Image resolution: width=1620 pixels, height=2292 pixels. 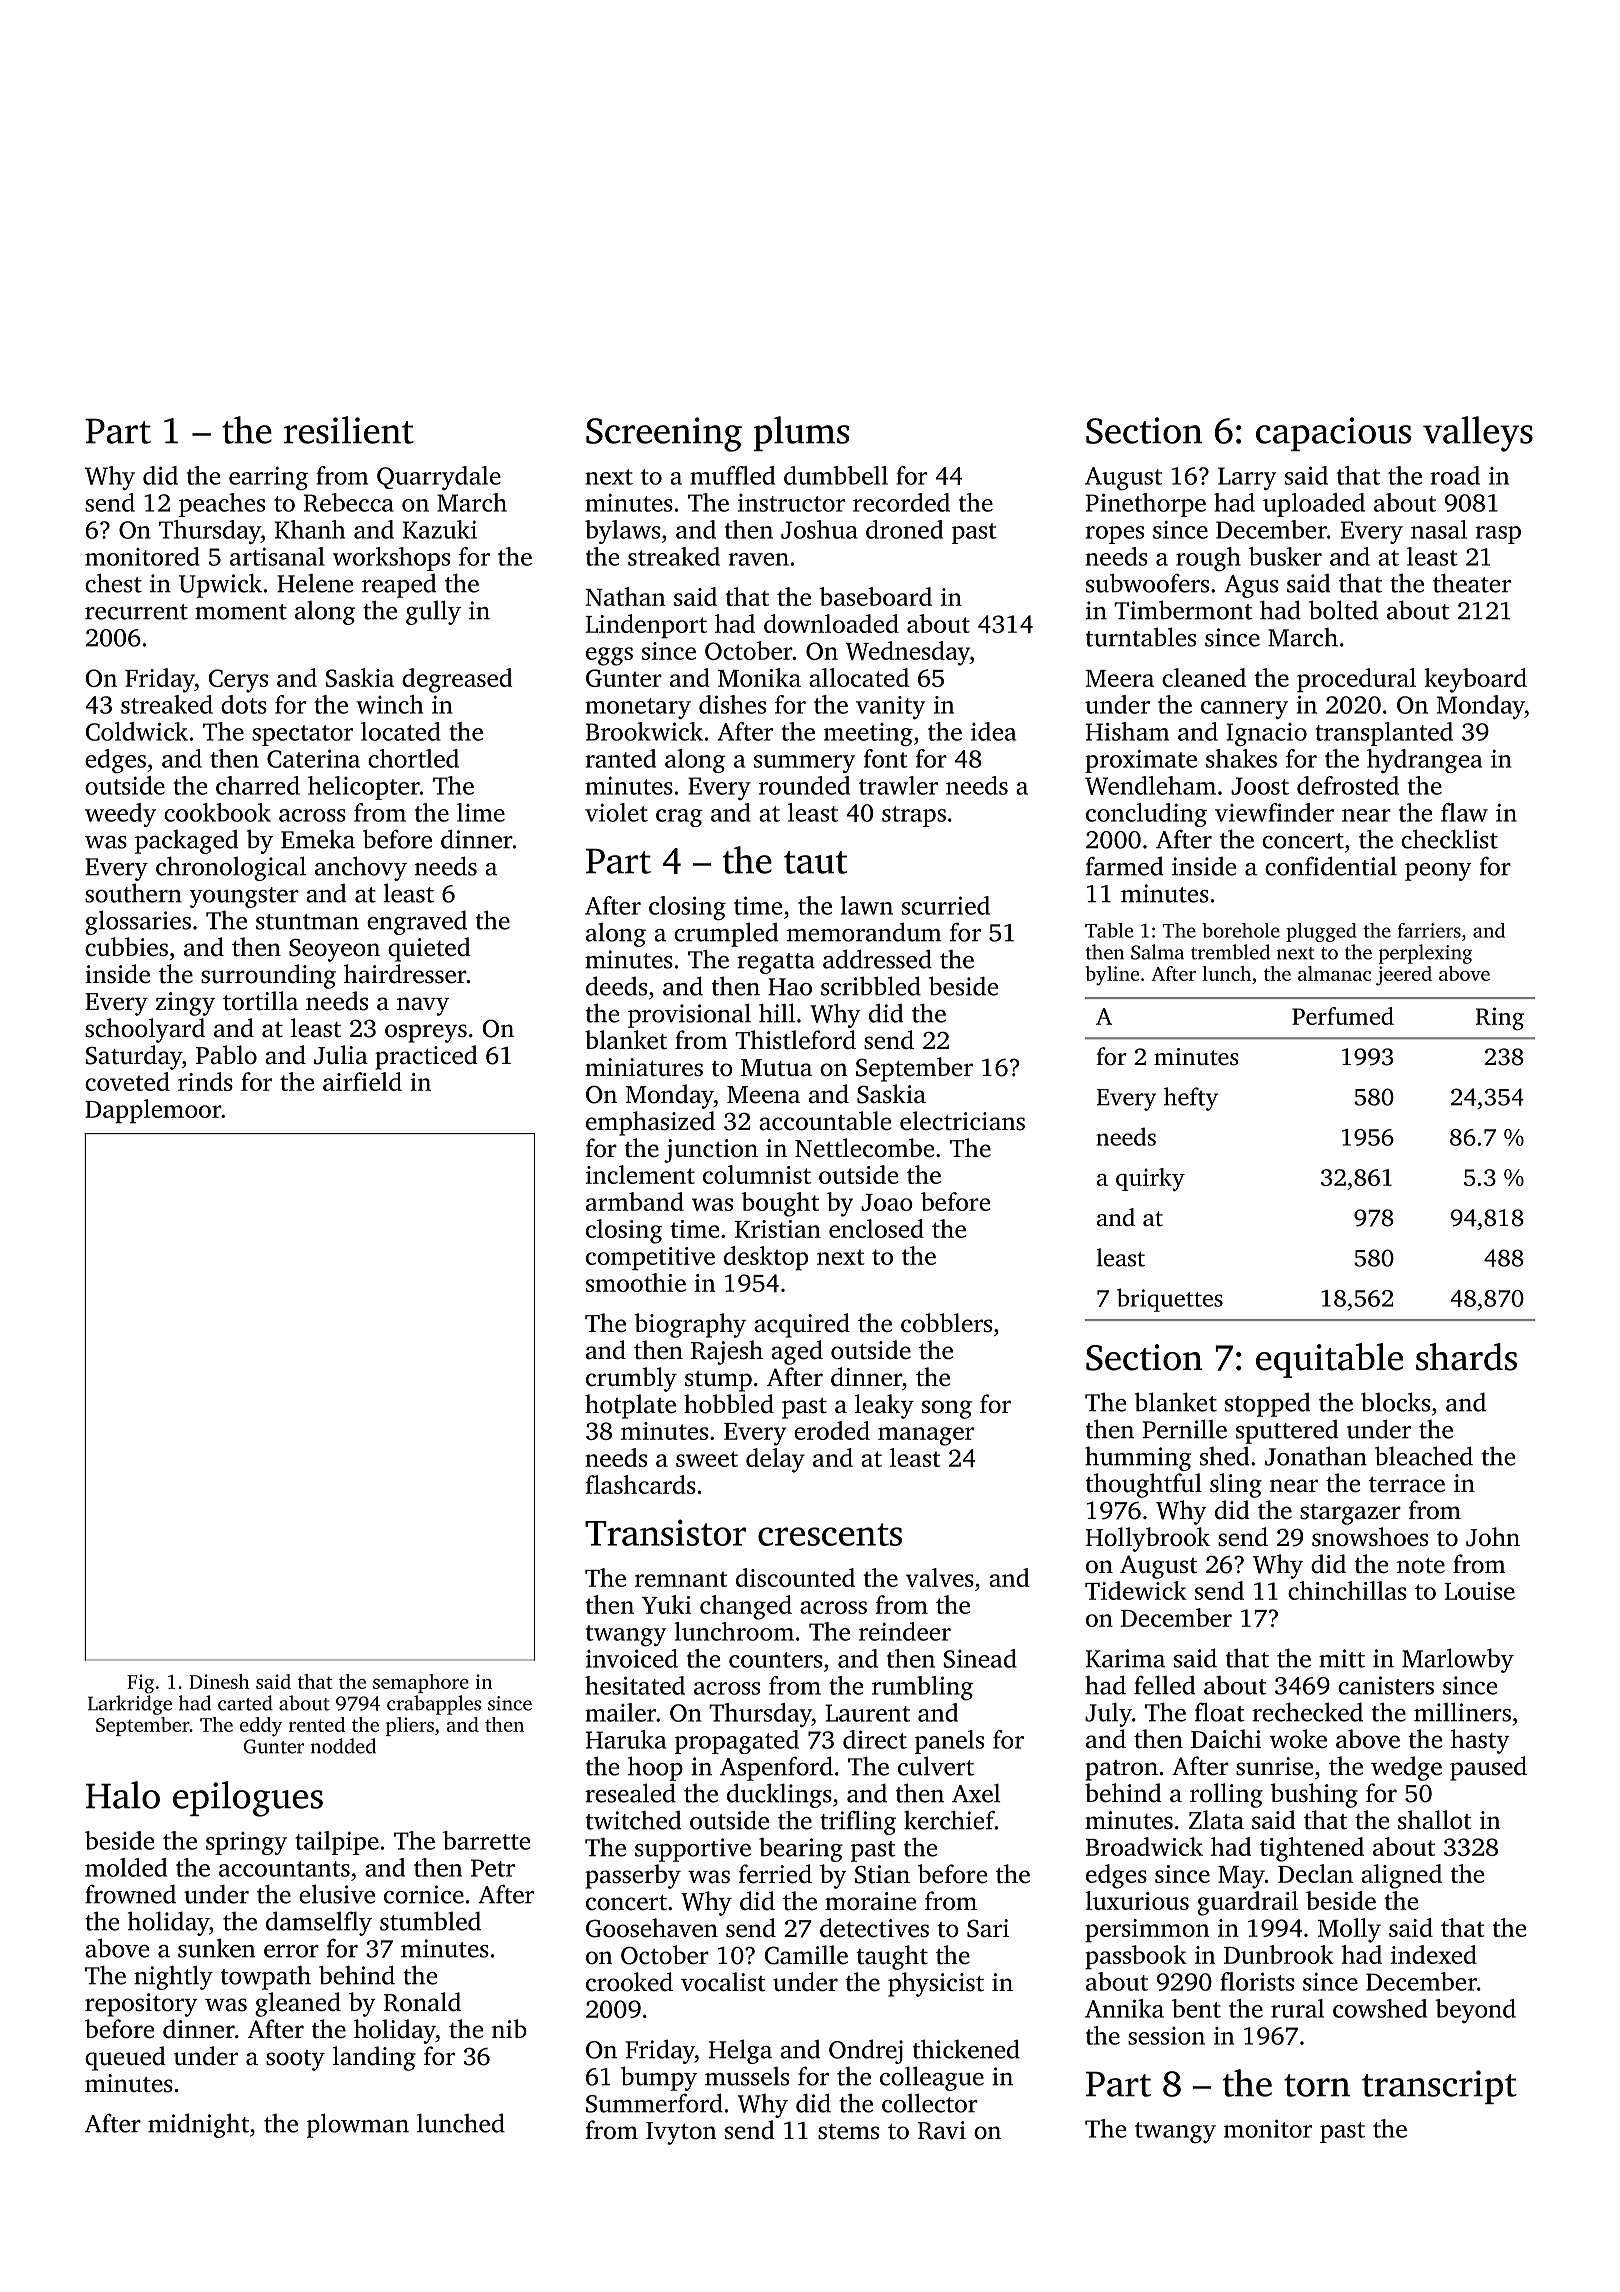 What do you see at coordinates (875, 596) in the document?
I see `baseboard` at bounding box center [875, 596].
